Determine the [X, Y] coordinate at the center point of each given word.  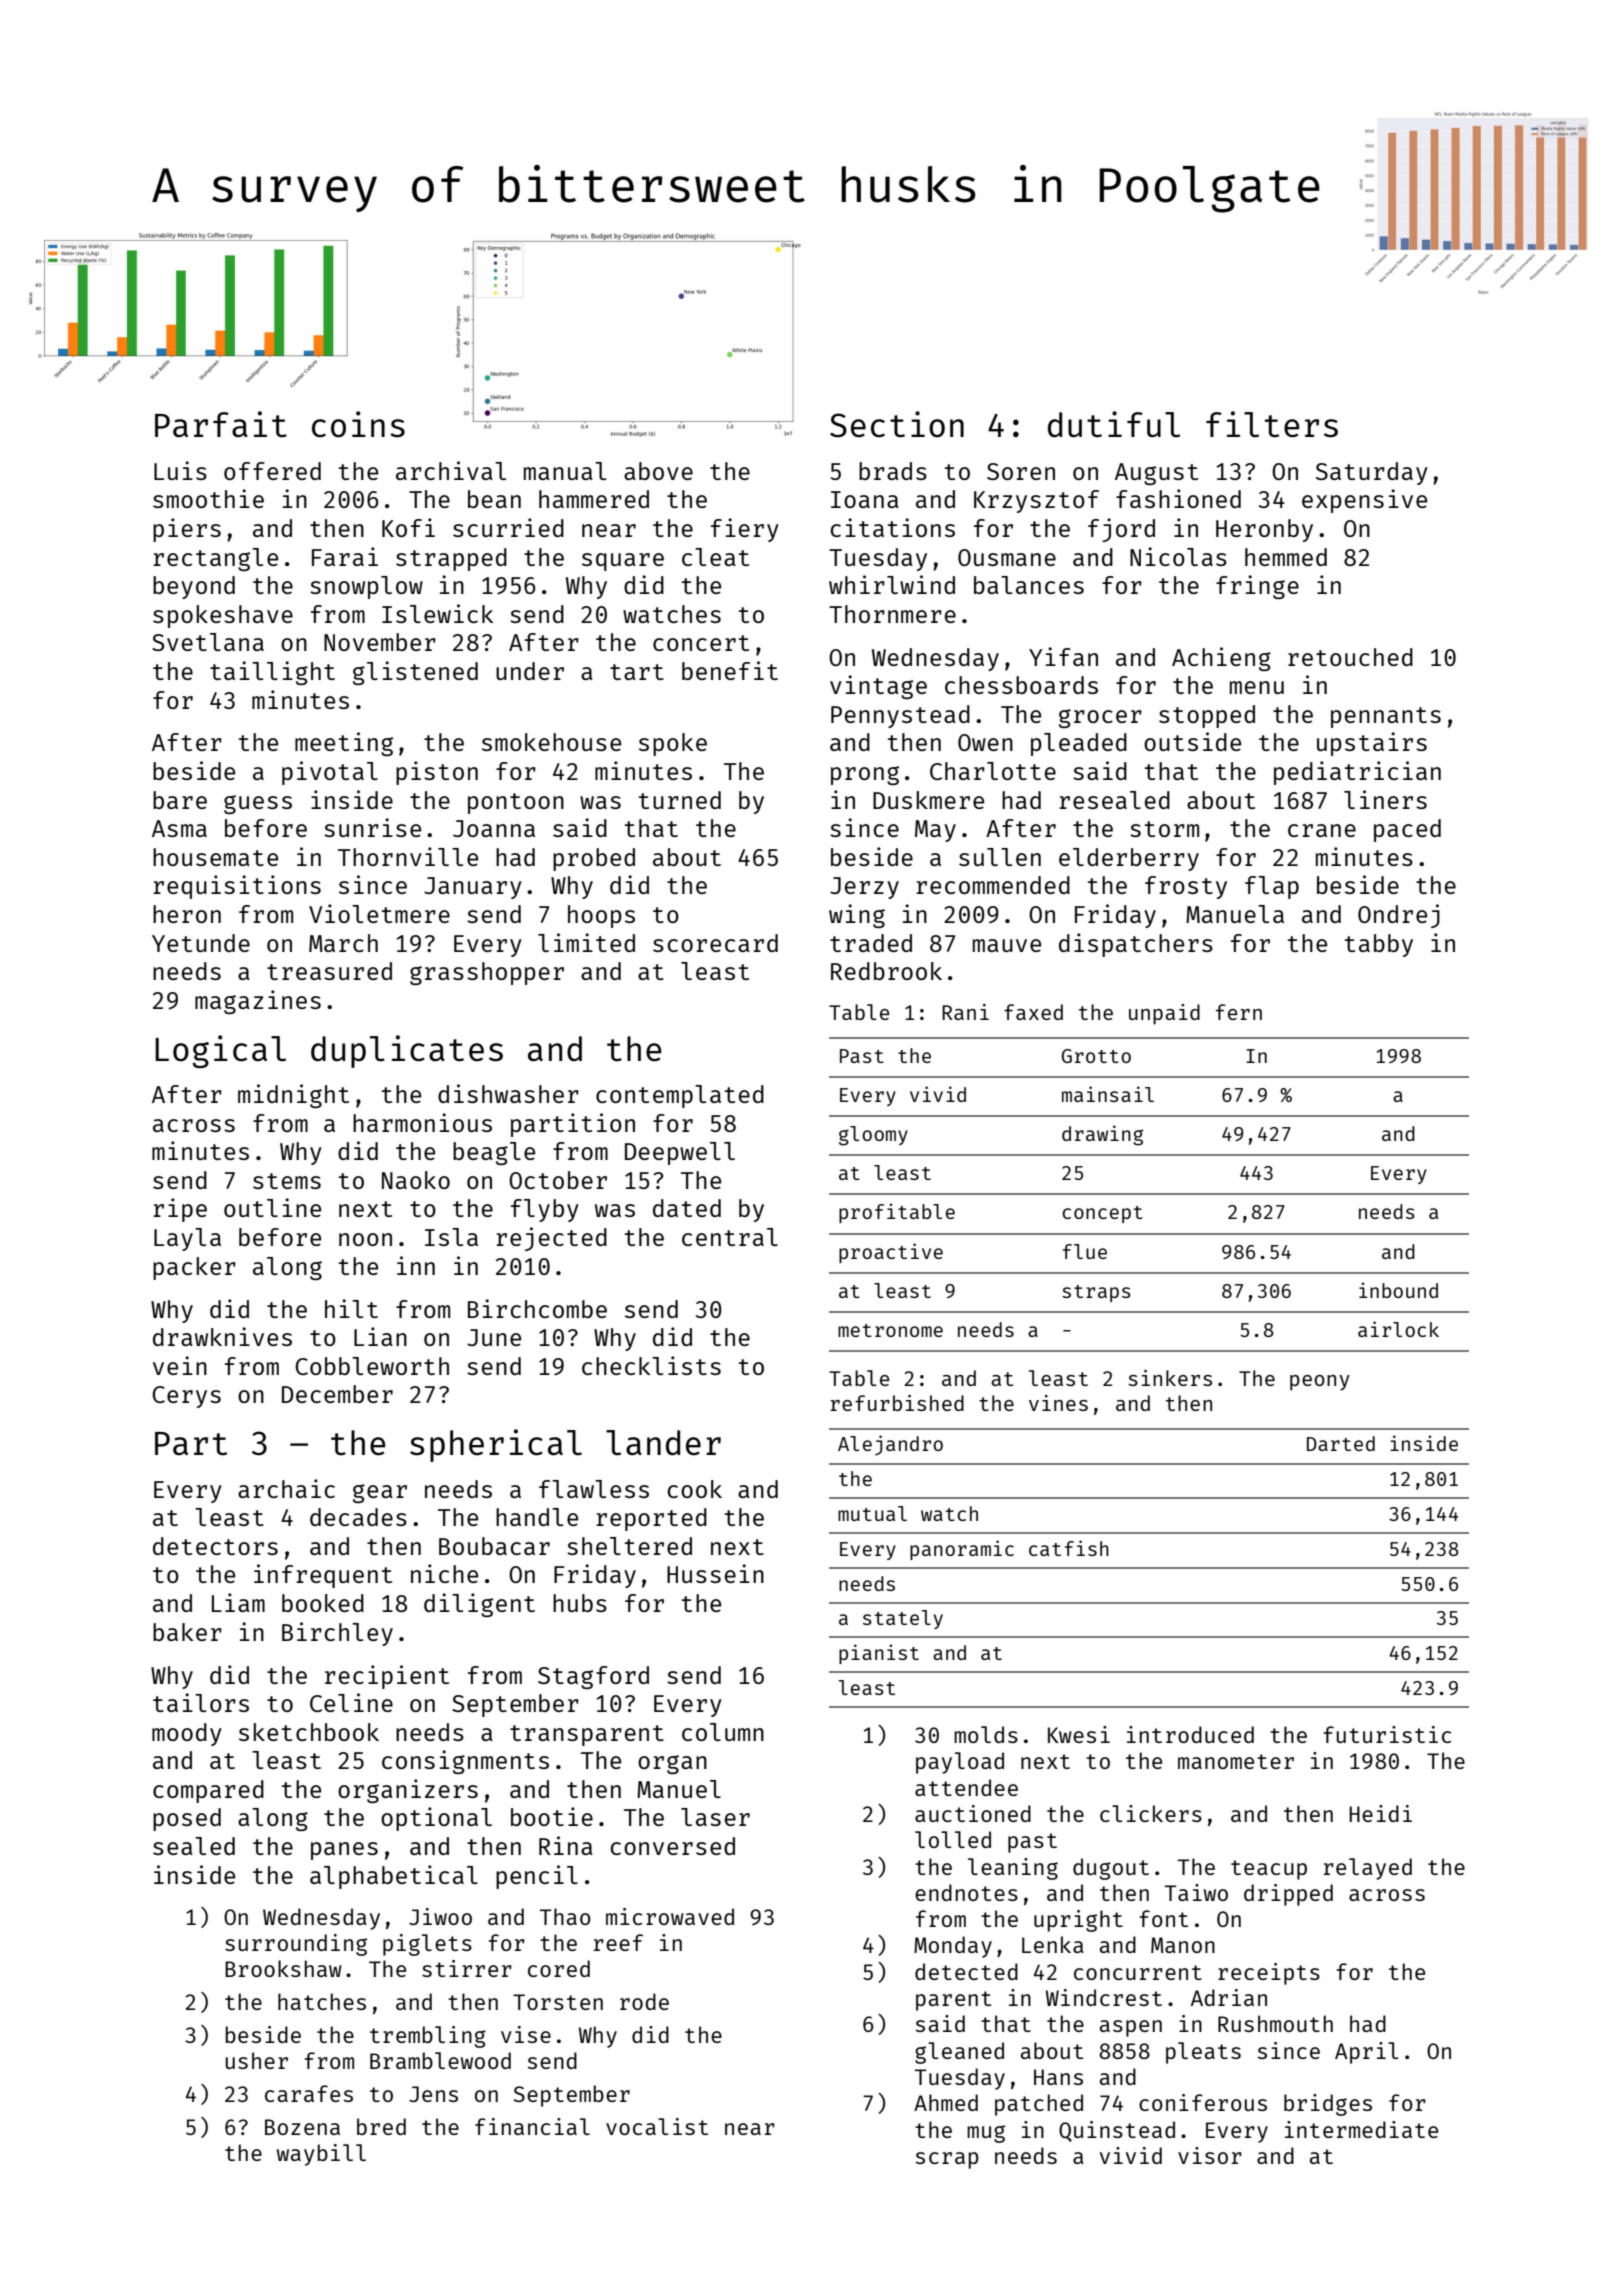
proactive [891, 1253]
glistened [415, 673]
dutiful [1114, 424]
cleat [715, 557]
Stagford [593, 1677]
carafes [309, 2093]
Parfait [221, 424]
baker [187, 1632]
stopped [1207, 716]
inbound [1398, 1290]
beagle [494, 1153]
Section [897, 424]
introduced [1190, 1734]
